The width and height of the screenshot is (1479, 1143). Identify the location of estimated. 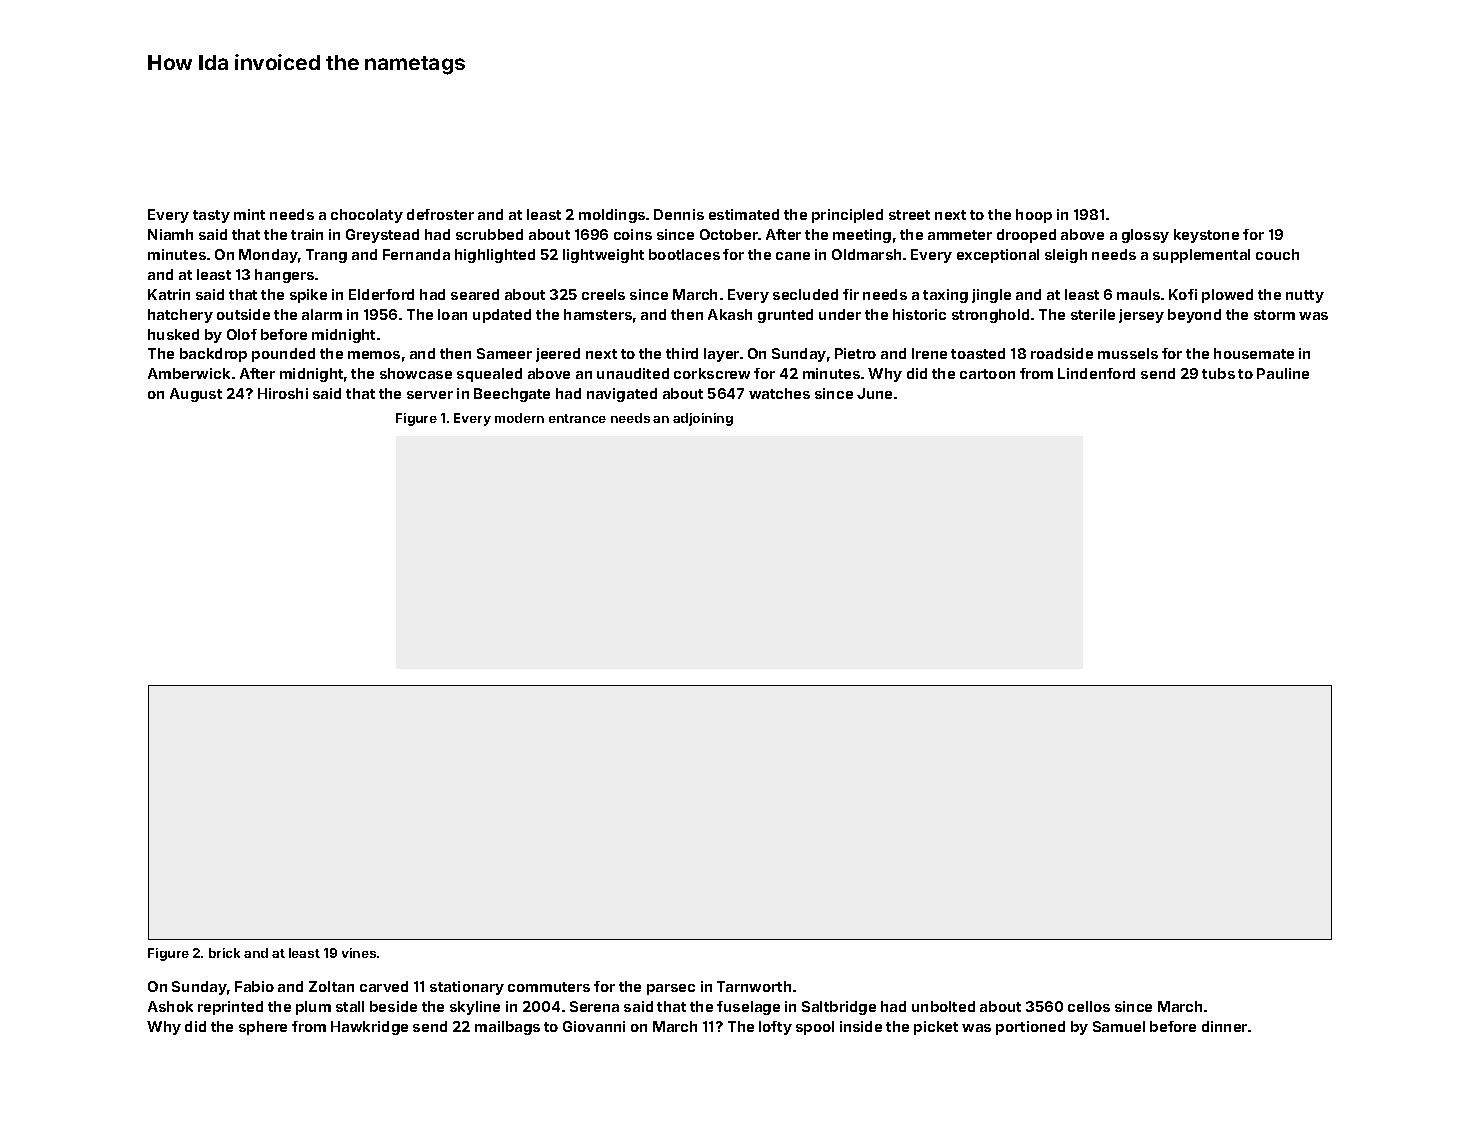
(744, 214).
